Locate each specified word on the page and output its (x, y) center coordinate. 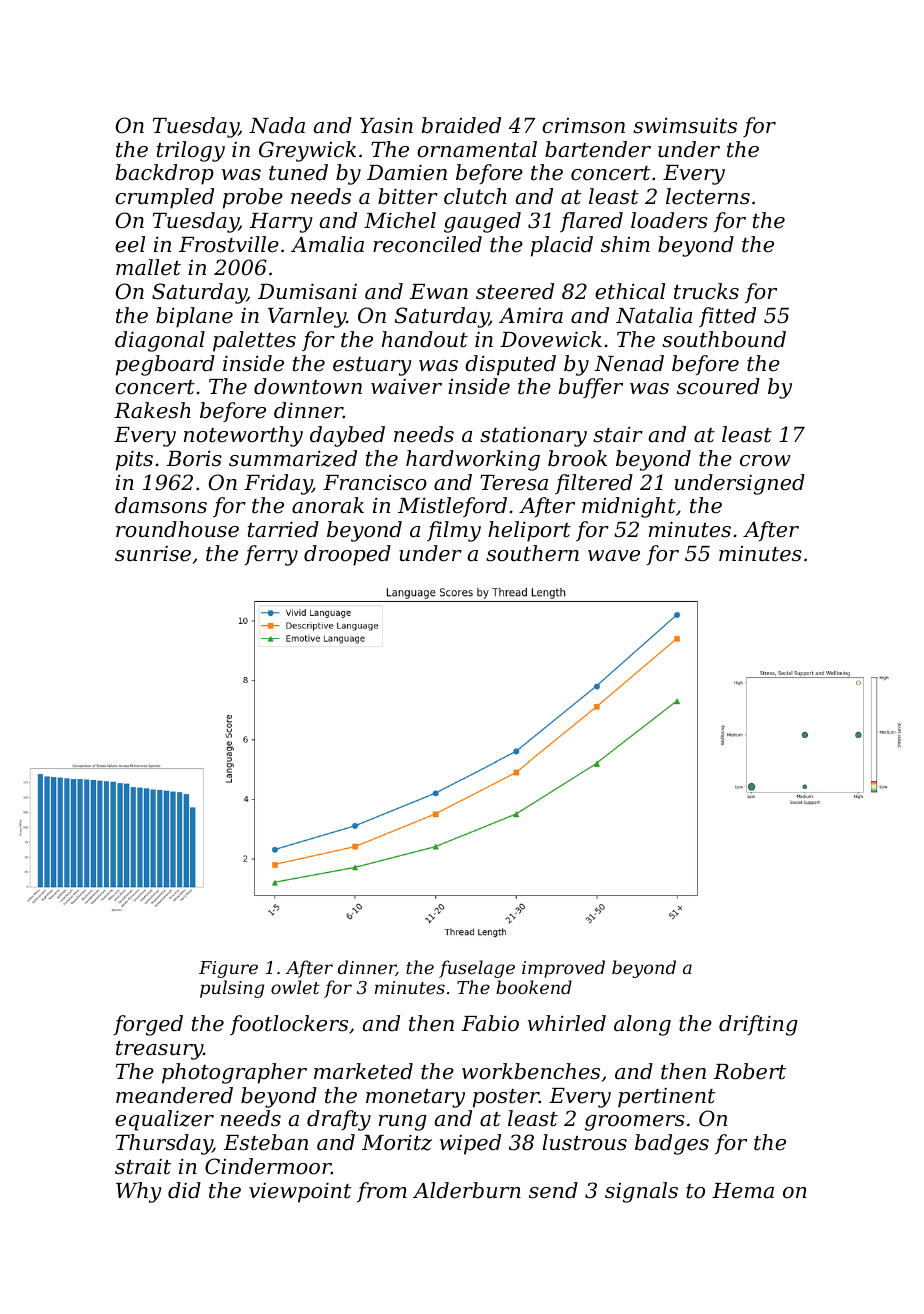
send (553, 1190)
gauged (482, 222)
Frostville (229, 244)
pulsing (232, 989)
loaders (669, 220)
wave (614, 556)
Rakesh (152, 410)
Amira (531, 316)
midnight (629, 507)
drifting (758, 1025)
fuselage (477, 969)
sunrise (153, 554)
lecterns (708, 196)
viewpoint (300, 1192)
